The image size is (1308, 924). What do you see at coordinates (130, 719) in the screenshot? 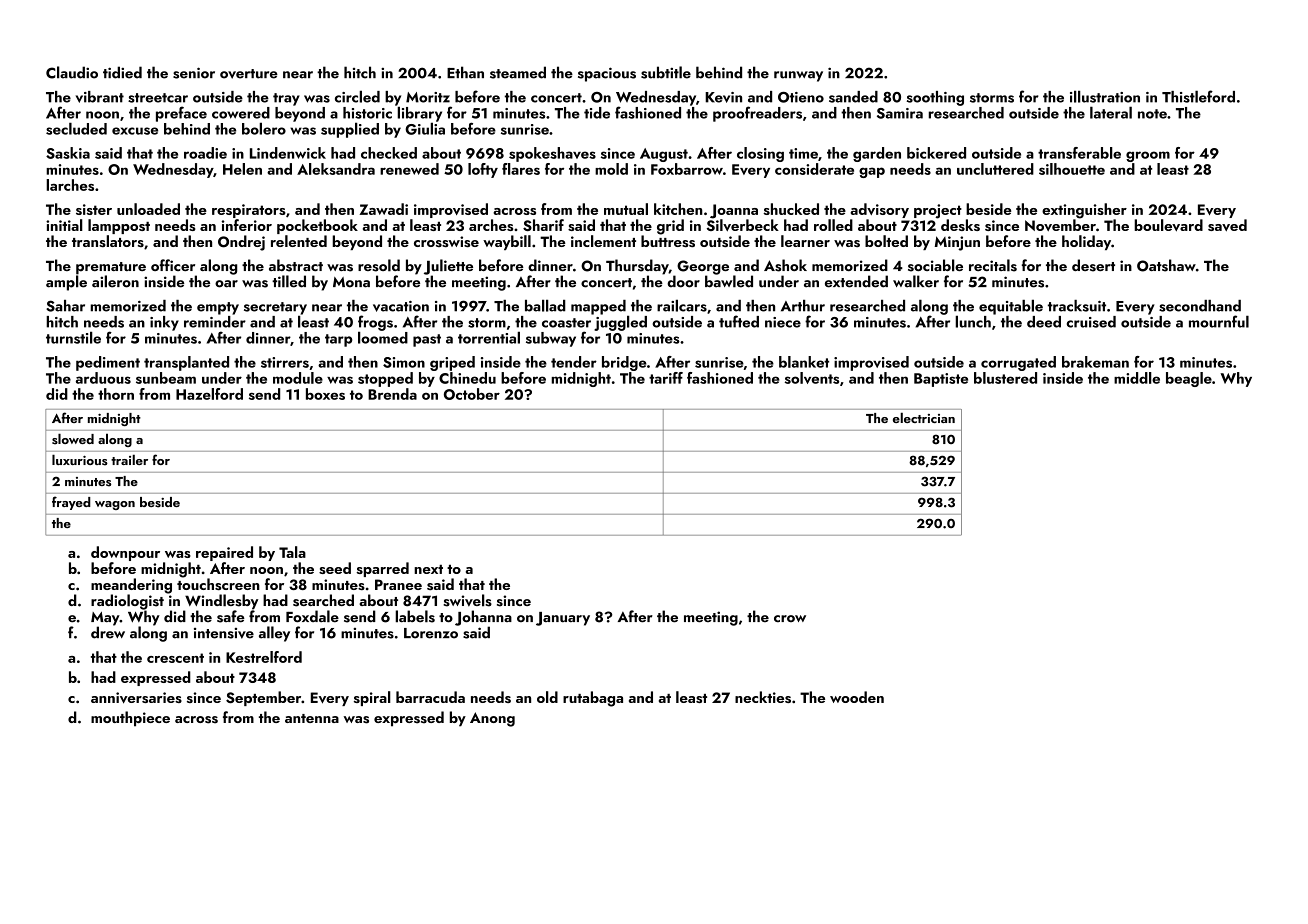
I see `mouthpiece` at bounding box center [130, 719].
